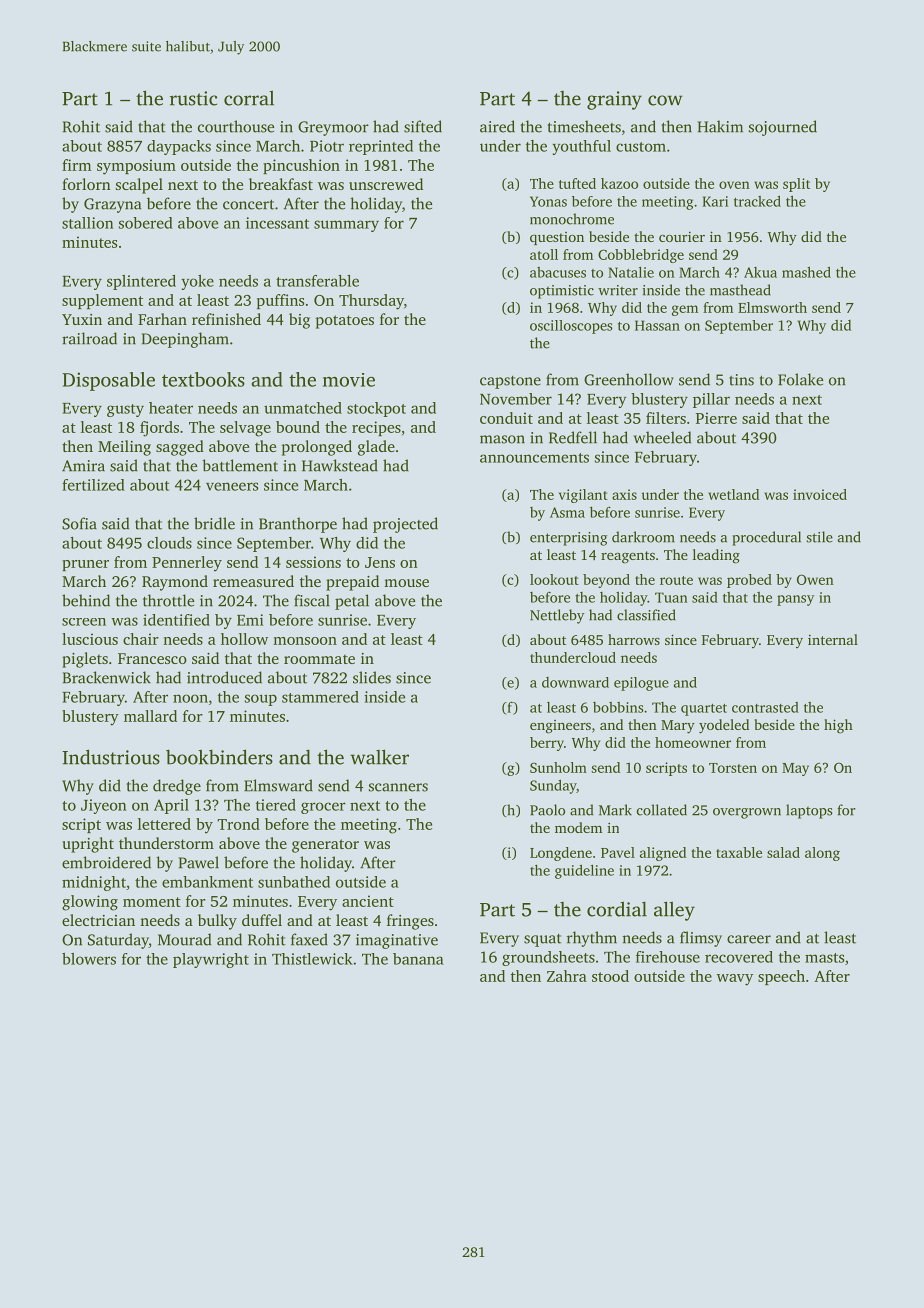 The height and width of the document is (1308, 924). Describe the element at coordinates (610, 976) in the document. I see `stood` at that location.
